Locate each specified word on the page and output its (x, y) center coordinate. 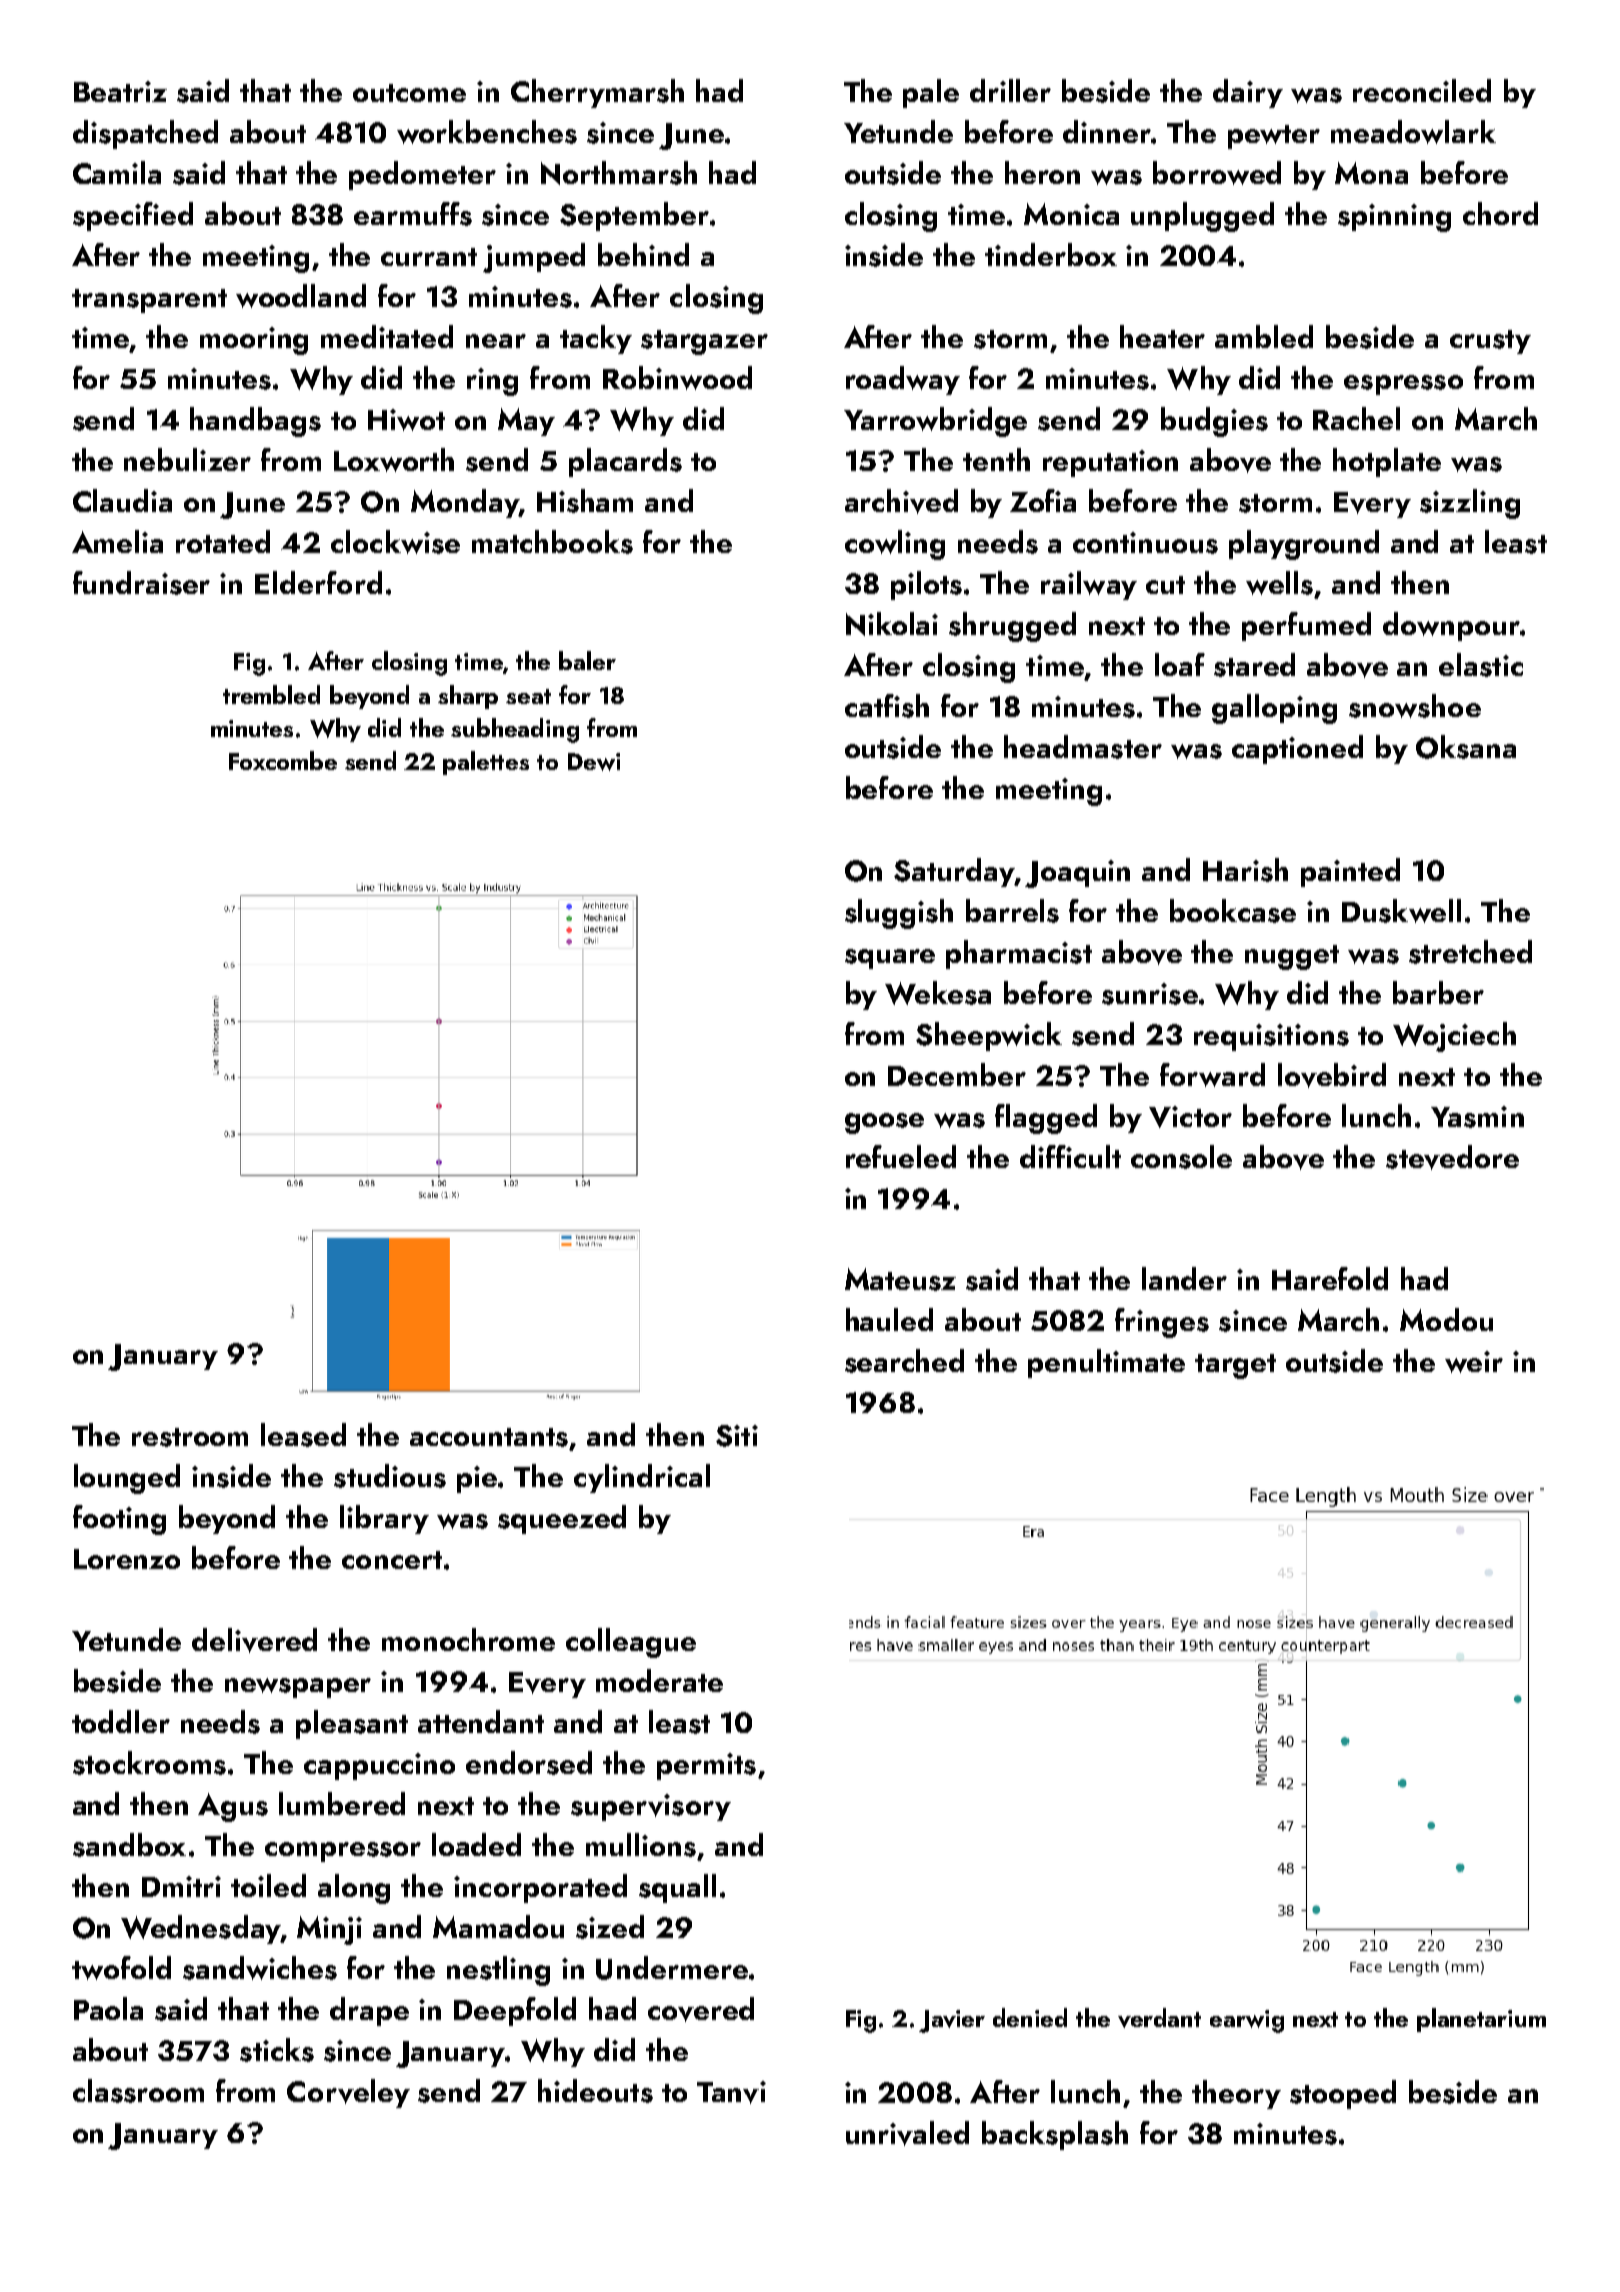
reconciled (1422, 90)
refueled (901, 1156)
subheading (515, 730)
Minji (329, 1930)
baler (587, 660)
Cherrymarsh (597, 93)
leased (303, 1435)
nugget (1292, 957)
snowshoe (1415, 706)
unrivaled (907, 2133)
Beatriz (120, 91)
